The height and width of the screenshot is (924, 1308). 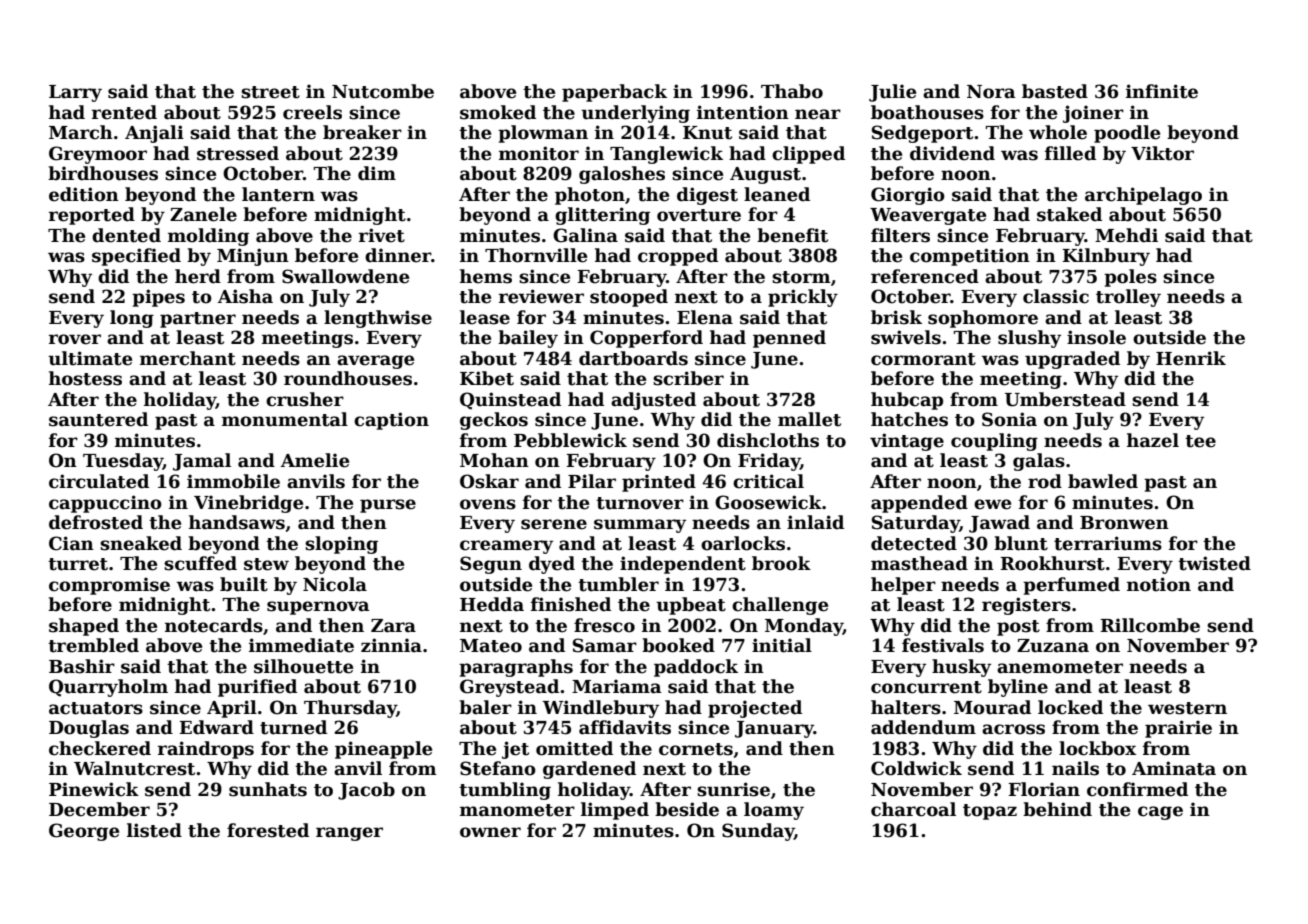 I want to click on monumental, so click(x=285, y=419).
